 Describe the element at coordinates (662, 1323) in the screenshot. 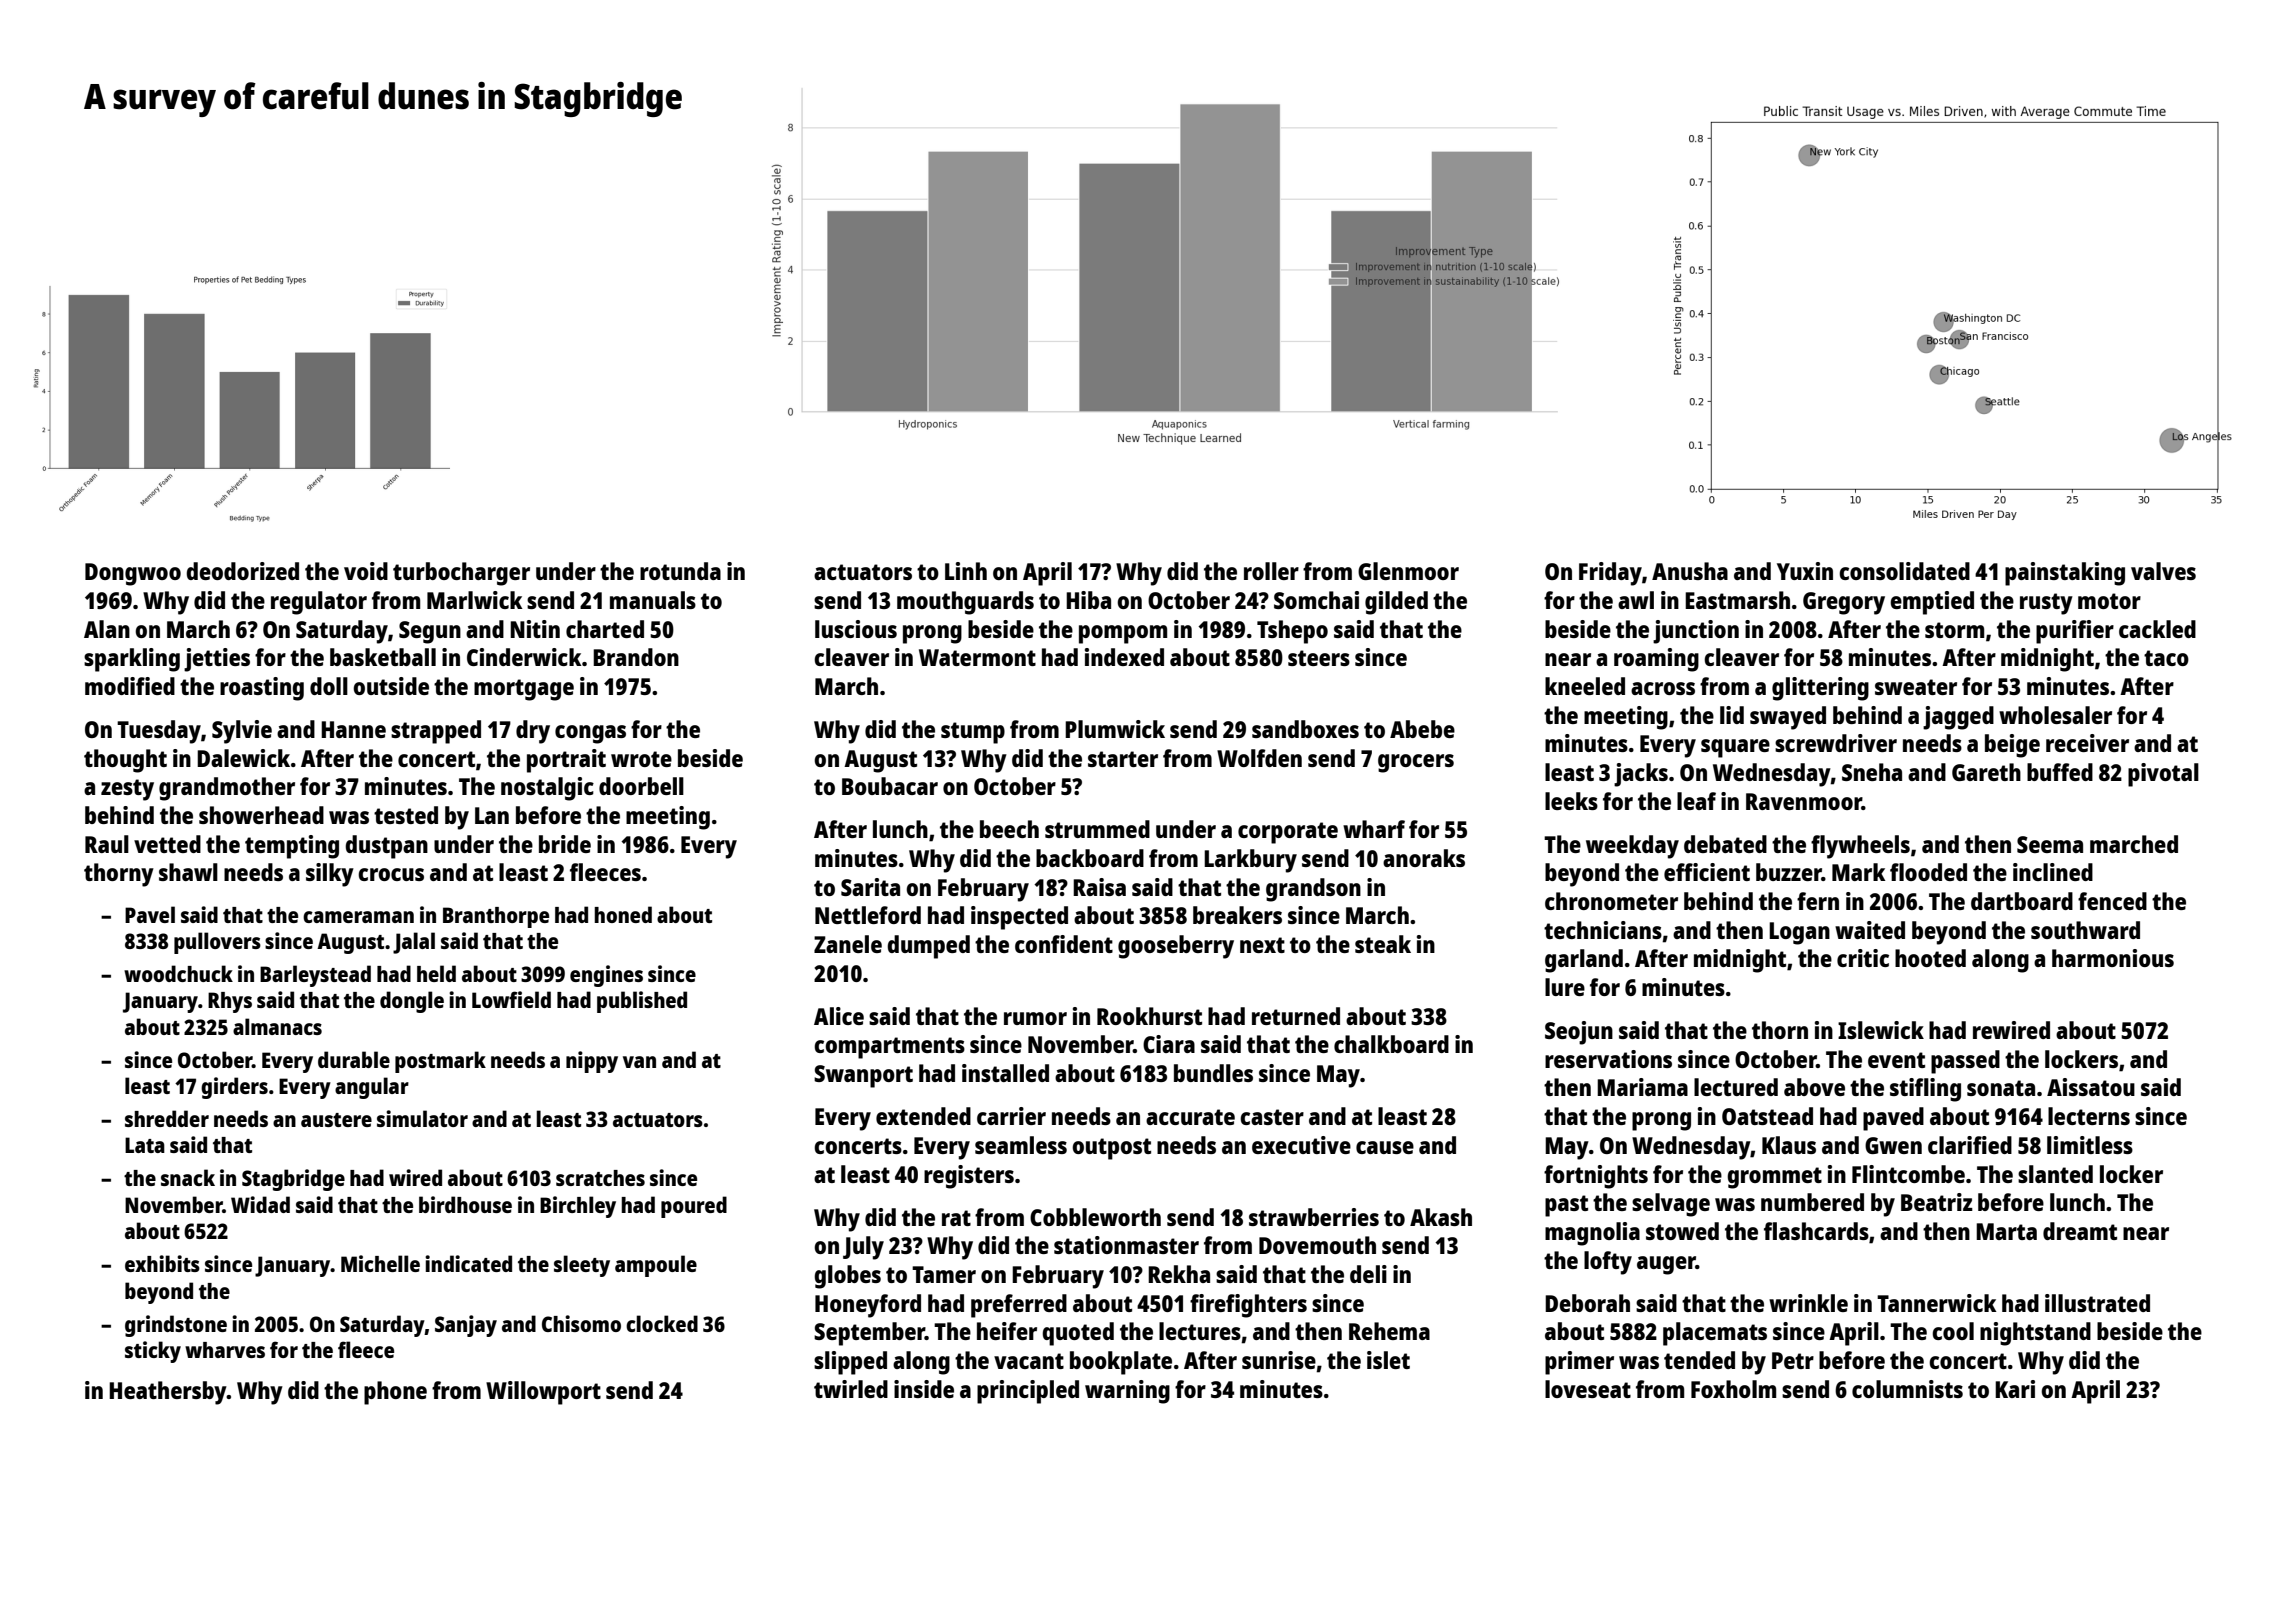

I see `clocked` at that location.
